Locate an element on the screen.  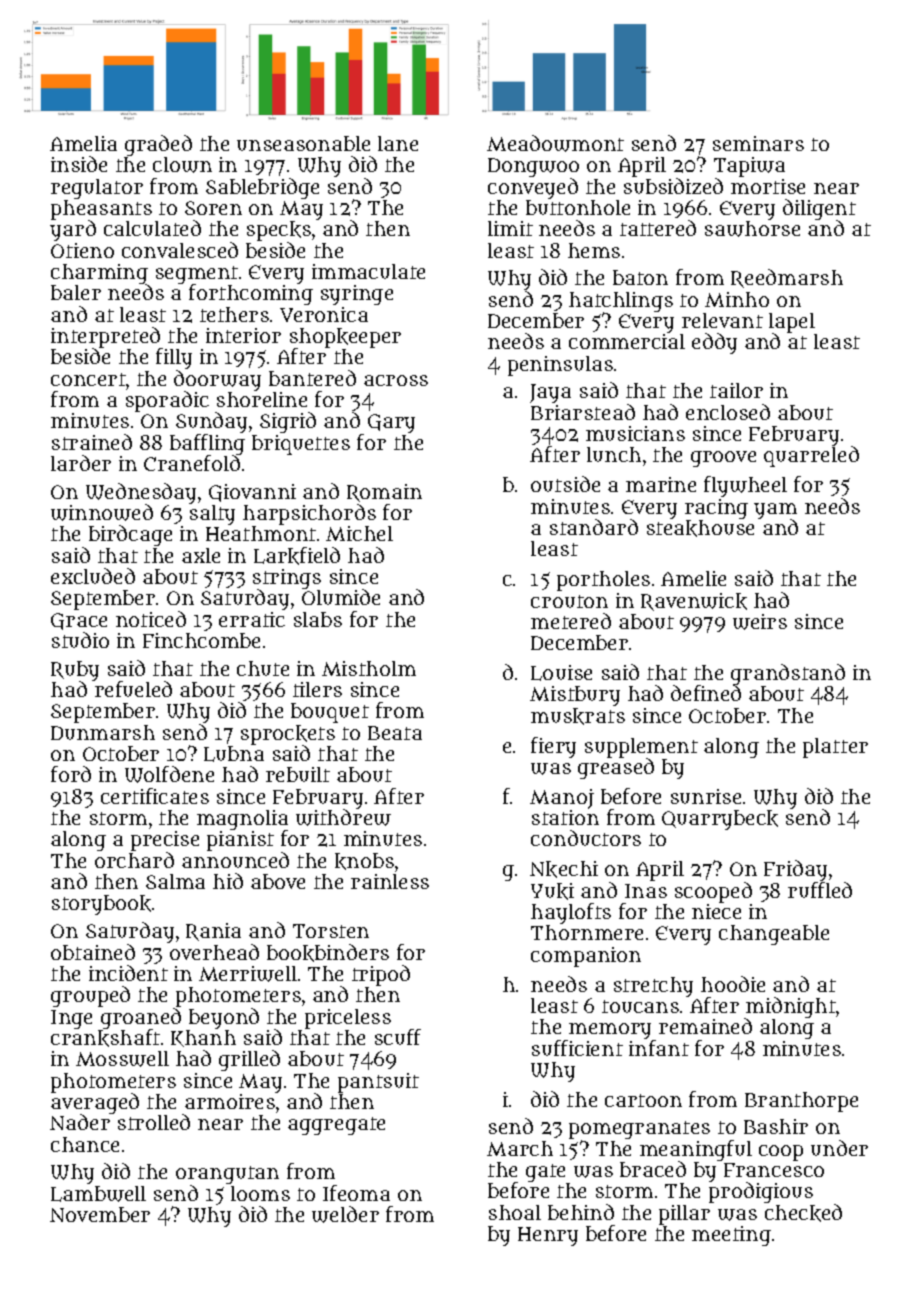
harpsichords is located at coordinates (309, 514).
